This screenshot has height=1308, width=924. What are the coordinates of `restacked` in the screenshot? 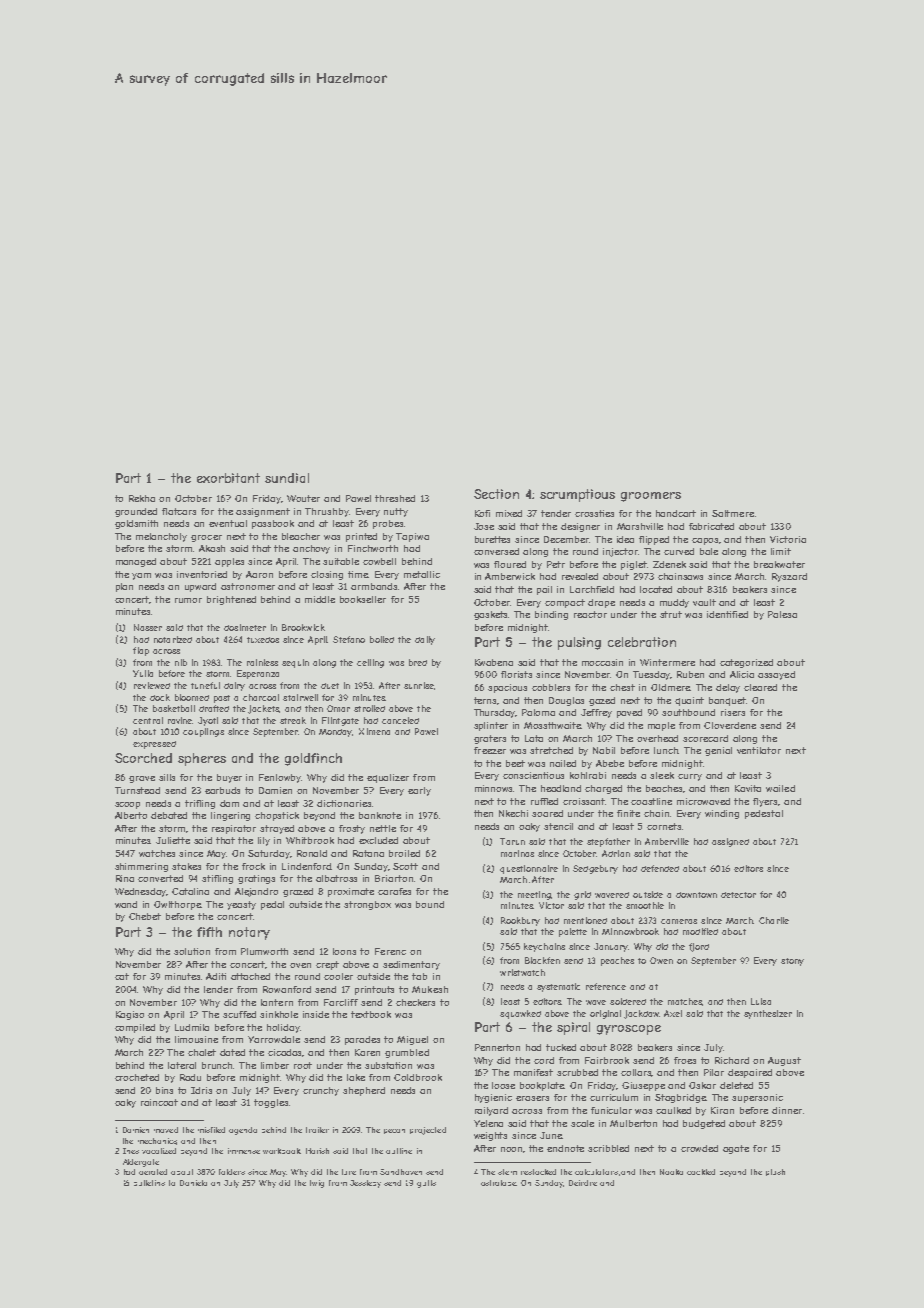 It's located at (538, 1172).
